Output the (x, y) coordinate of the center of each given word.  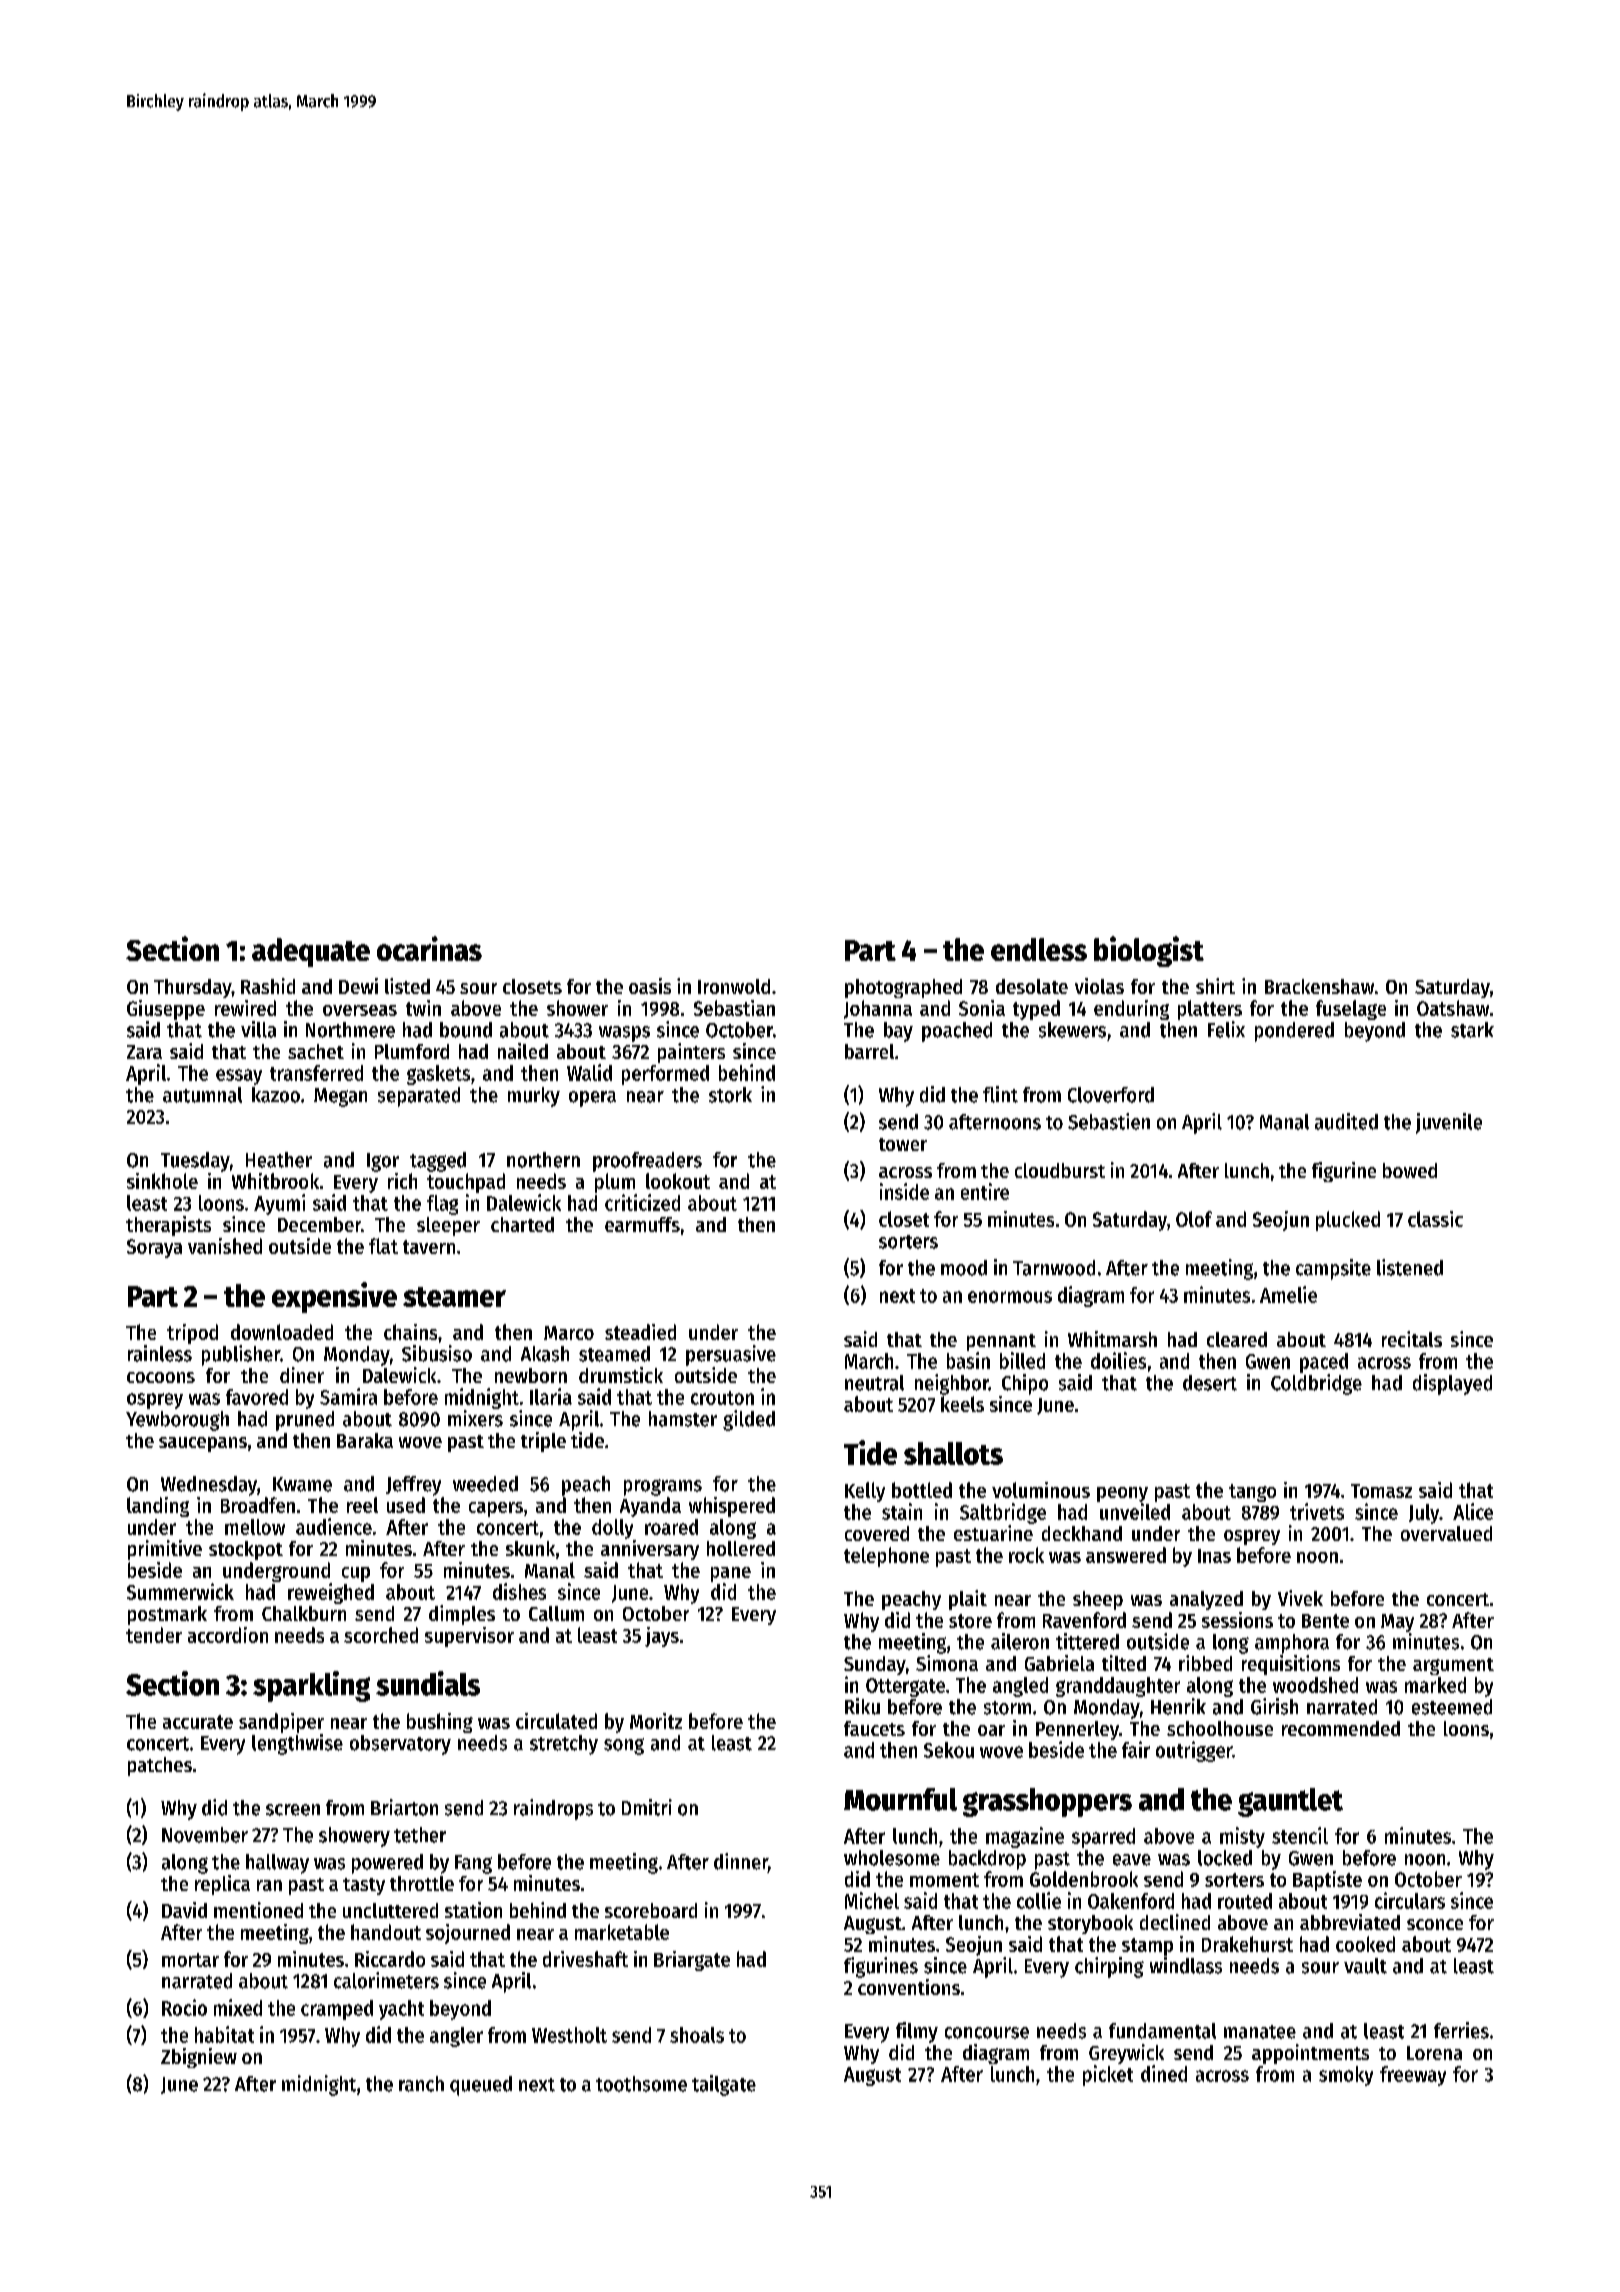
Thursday (193, 988)
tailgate (724, 2085)
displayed (1452, 1384)
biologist (1149, 951)
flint (1000, 1094)
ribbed (1205, 1663)
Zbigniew (199, 2058)
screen (293, 1810)
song (624, 1746)
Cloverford (1111, 1095)
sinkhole (162, 1181)
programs (663, 1487)
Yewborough (177, 1421)
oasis (650, 986)
